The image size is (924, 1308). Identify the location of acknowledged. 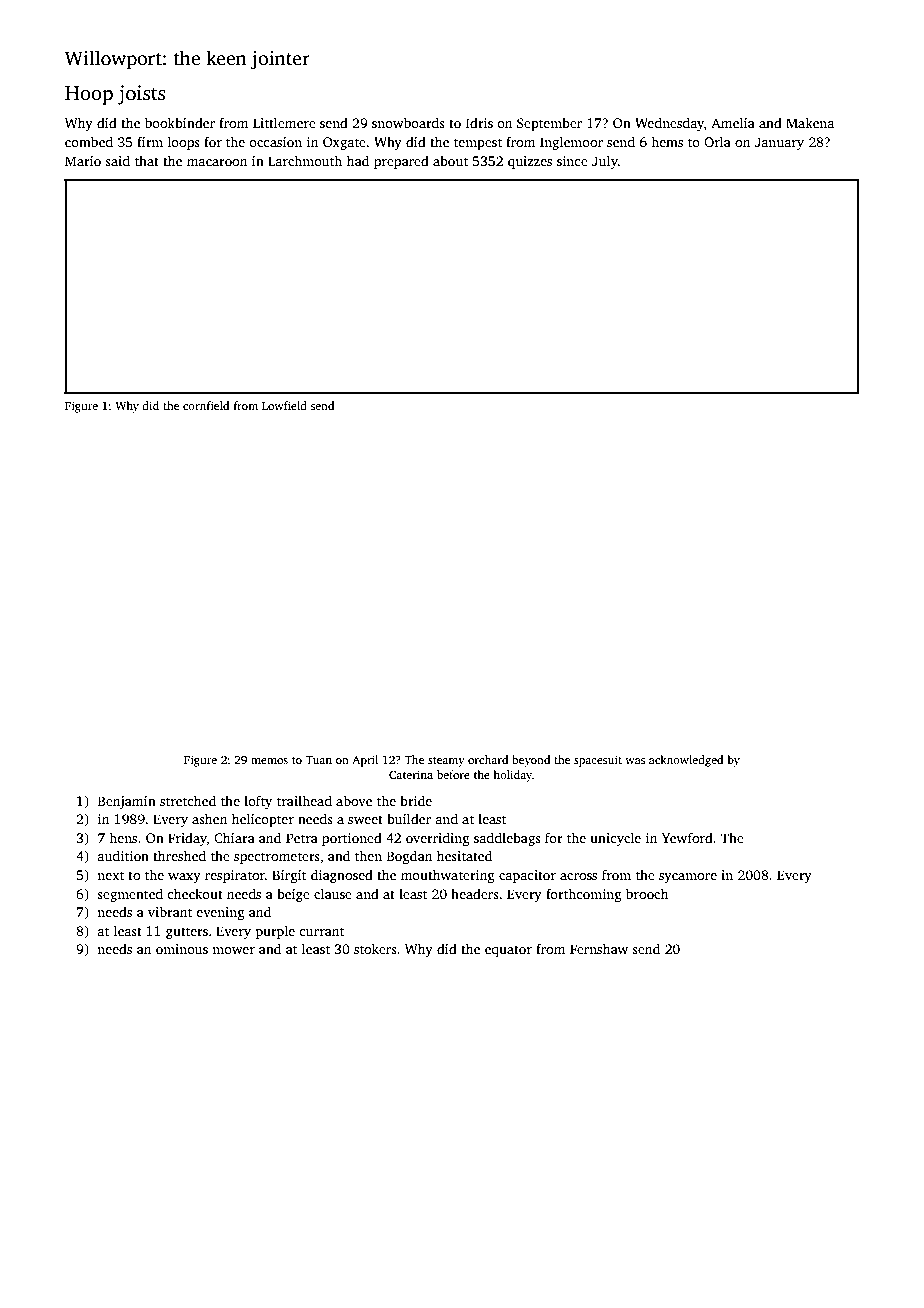
(686, 761).
